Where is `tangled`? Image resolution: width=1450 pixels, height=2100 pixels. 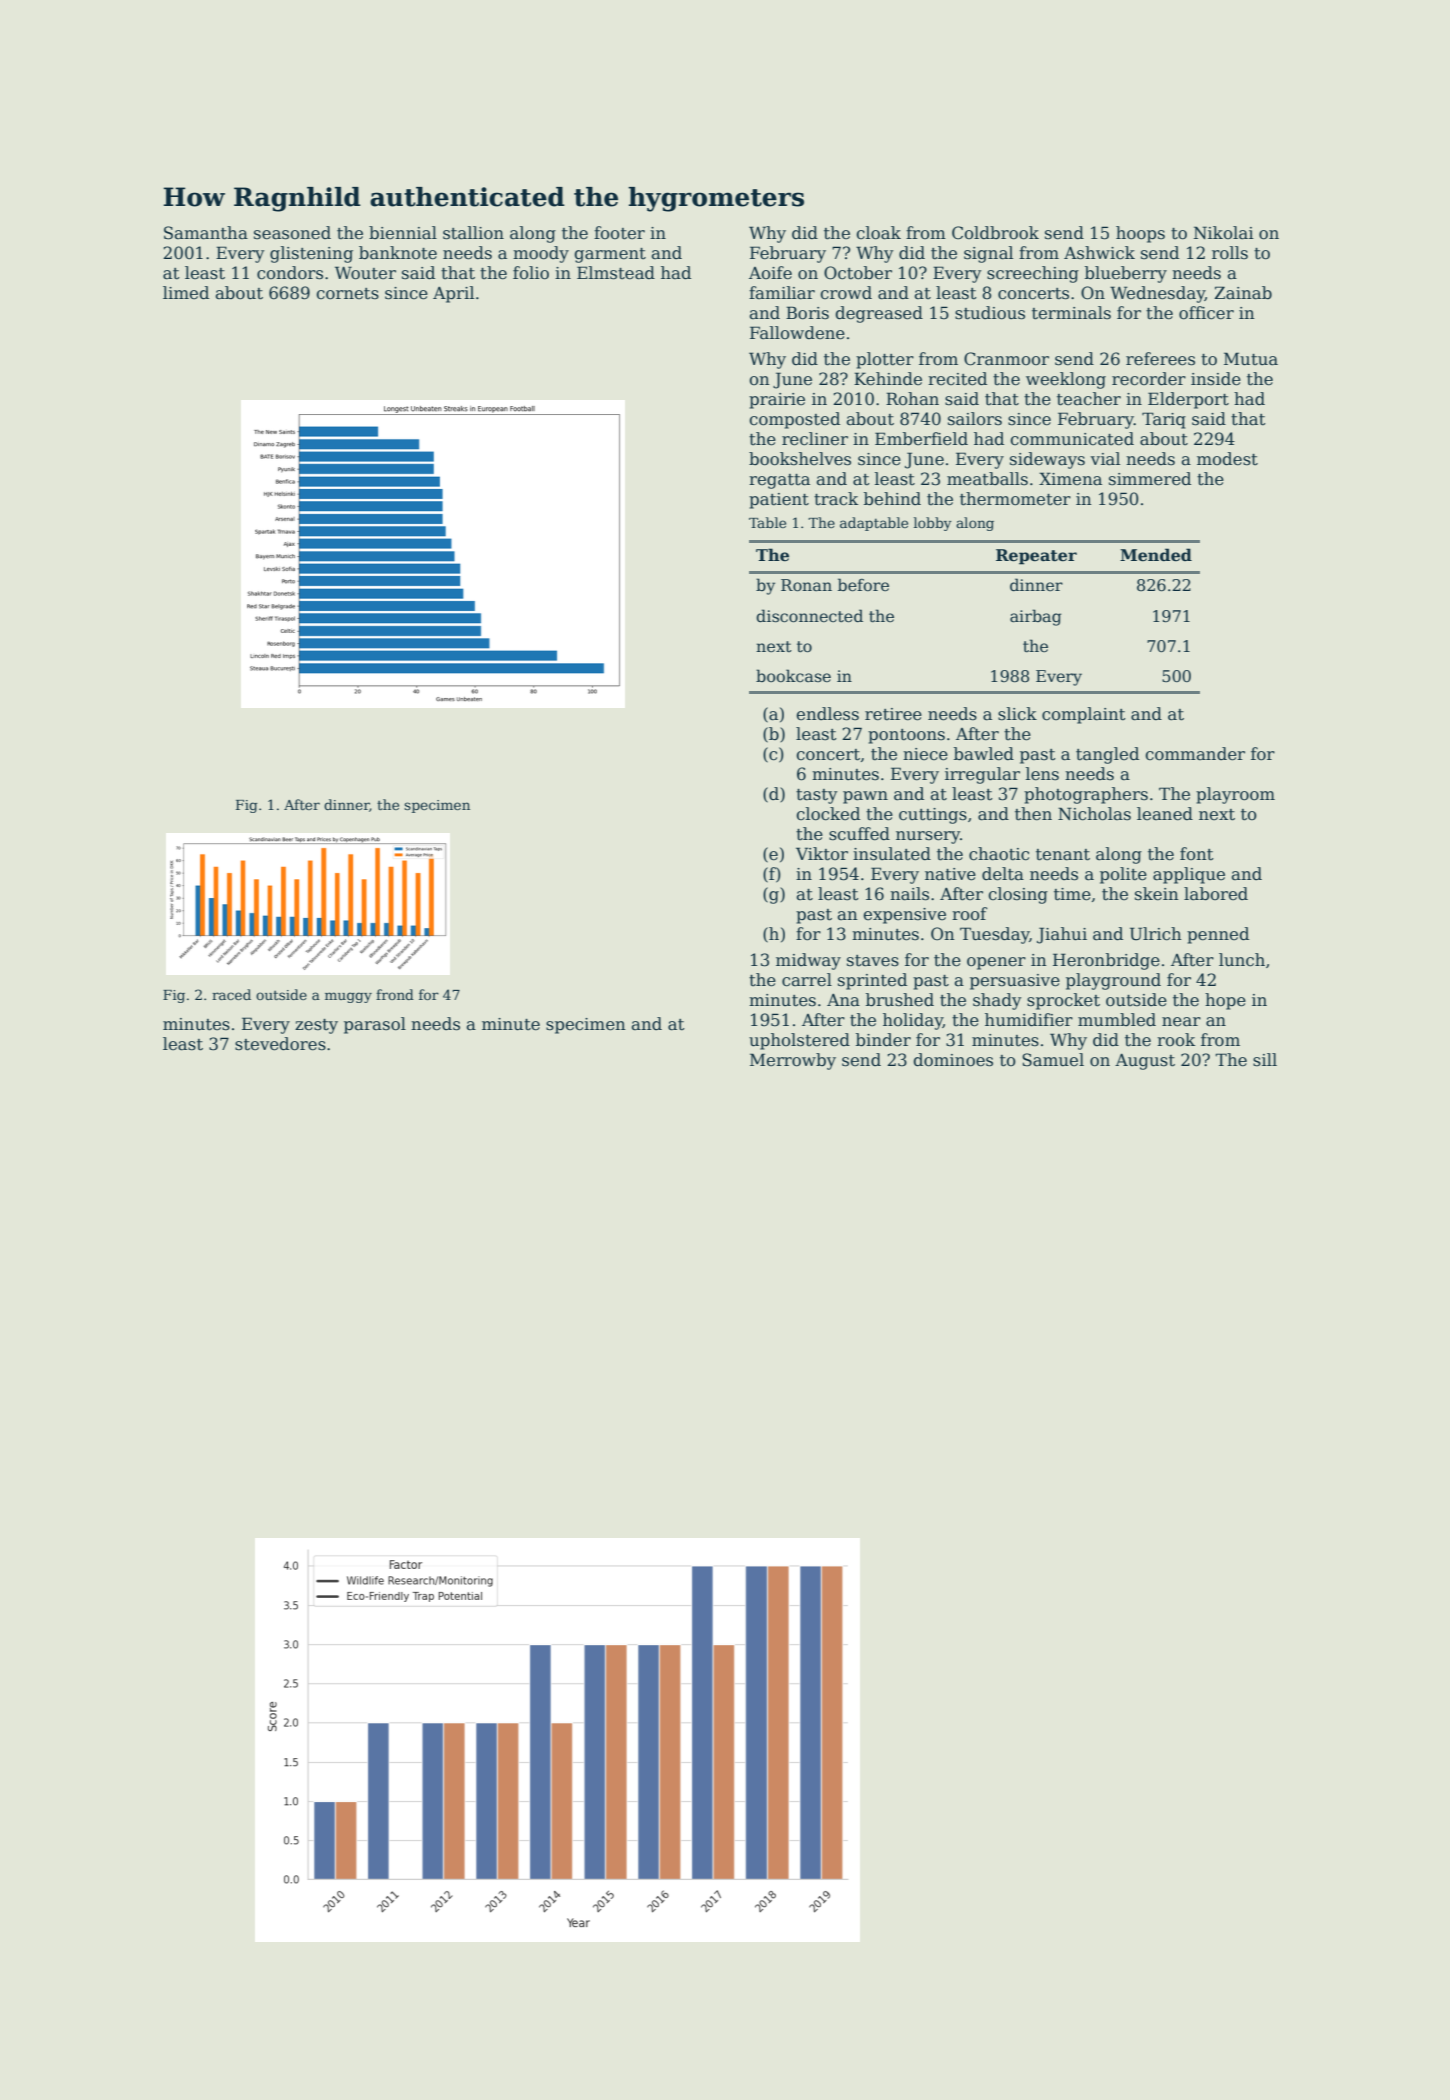
tangled is located at coordinates (1107, 755).
